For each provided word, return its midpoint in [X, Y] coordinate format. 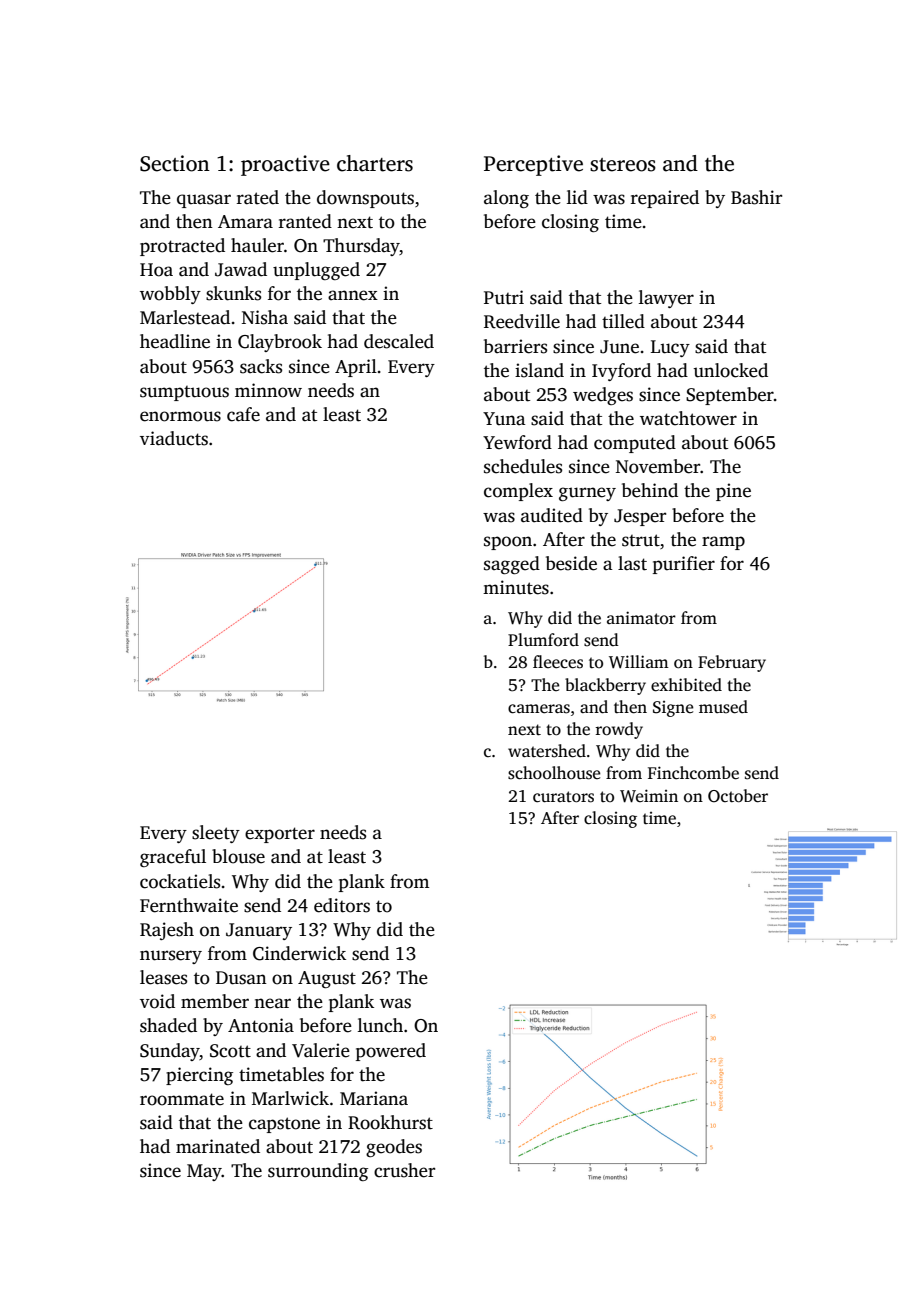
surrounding [318, 1172]
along [506, 199]
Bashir [756, 197]
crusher [404, 1170]
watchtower [688, 418]
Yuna [504, 419]
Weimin [649, 796]
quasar [204, 201]
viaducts [174, 438]
